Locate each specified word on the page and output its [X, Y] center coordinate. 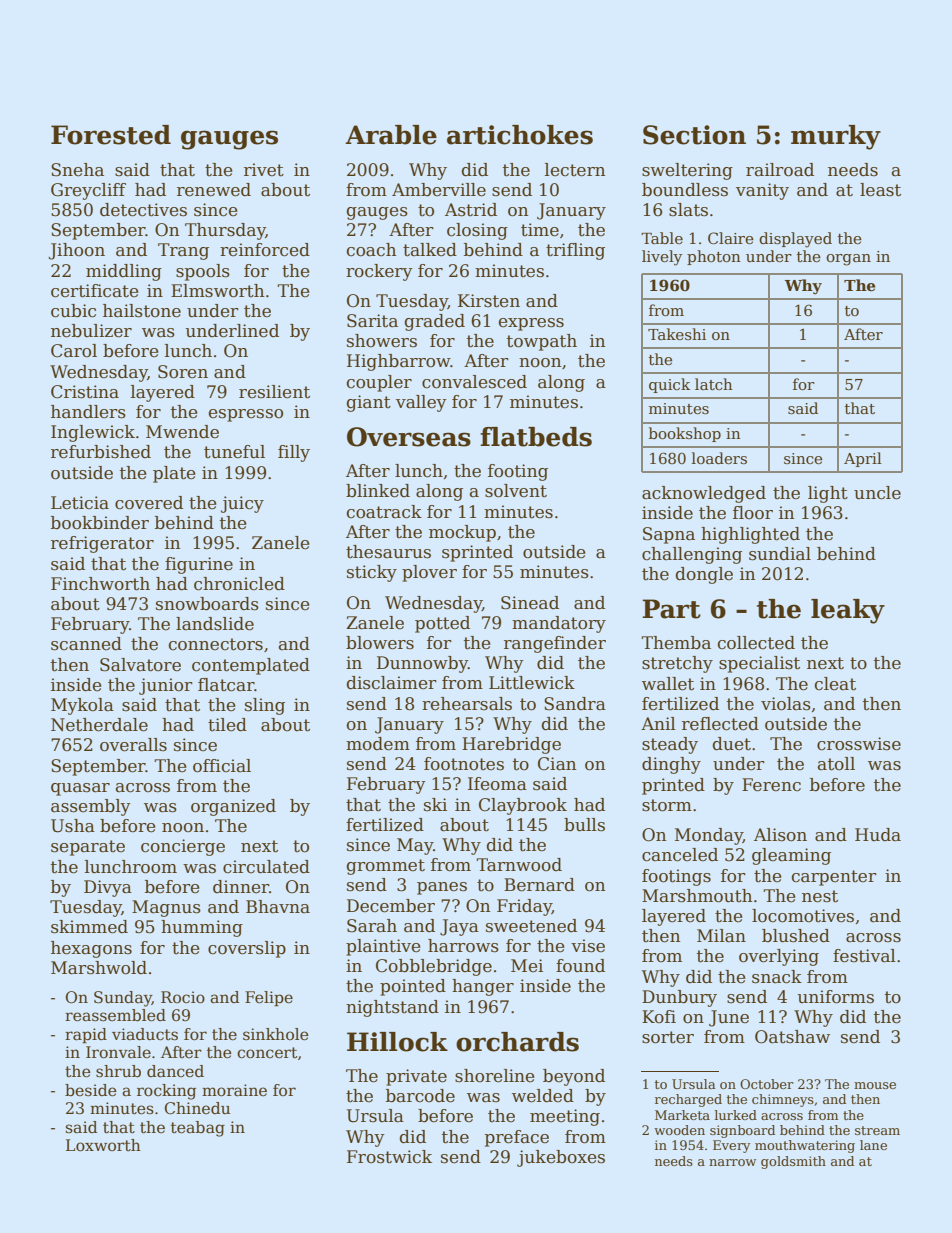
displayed [795, 240]
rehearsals [467, 704]
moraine [234, 1090]
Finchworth [100, 584]
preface [517, 1138]
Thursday [225, 231]
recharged [688, 1100]
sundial [780, 554]
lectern [575, 170]
